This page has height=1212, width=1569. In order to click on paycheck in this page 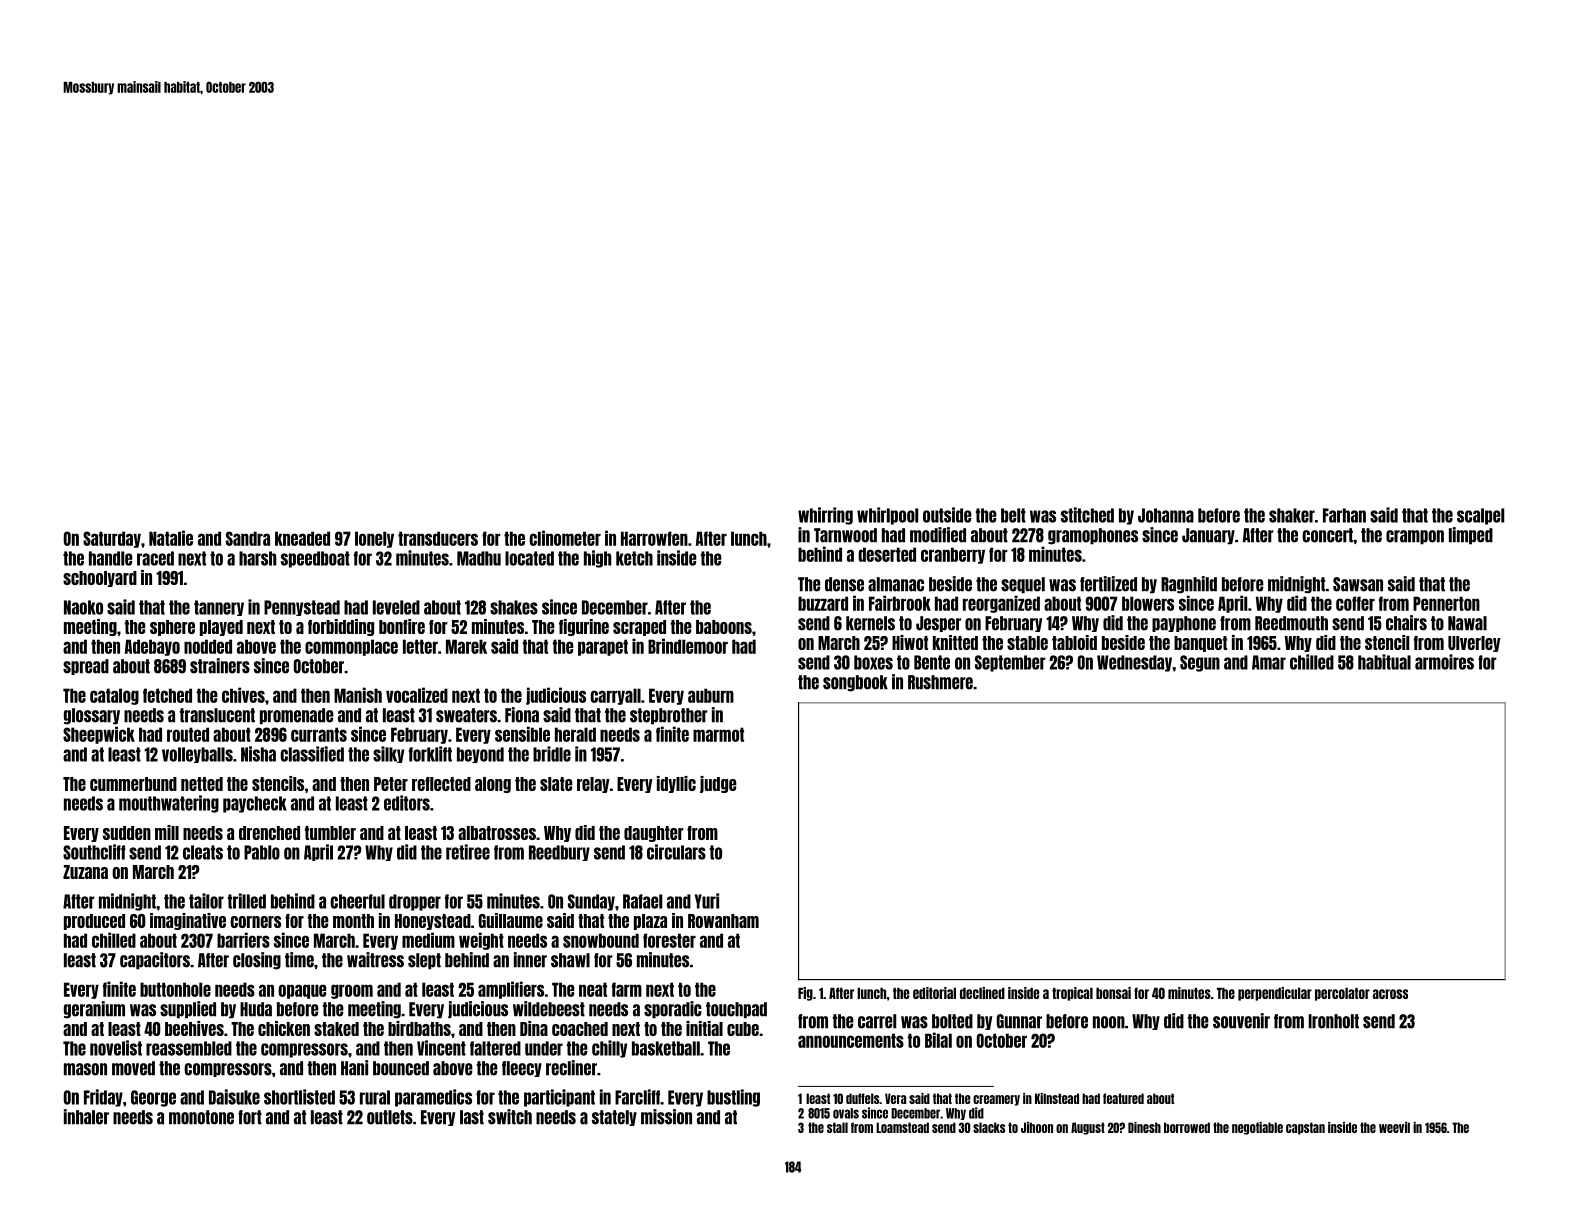, I will do `click(255, 804)`.
